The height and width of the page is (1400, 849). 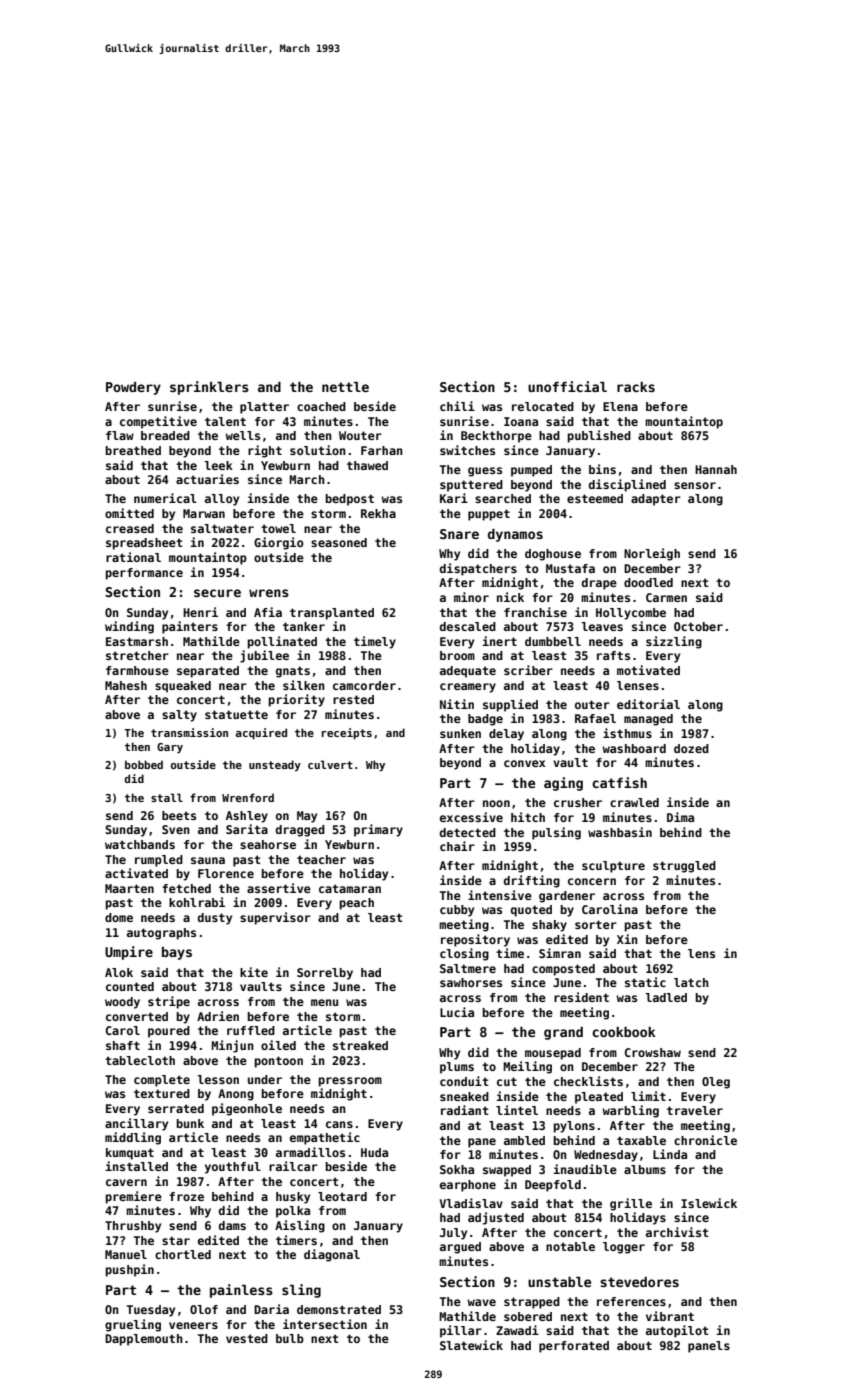 What do you see at coordinates (471, 1345) in the page?
I see `Slatewick` at bounding box center [471, 1345].
